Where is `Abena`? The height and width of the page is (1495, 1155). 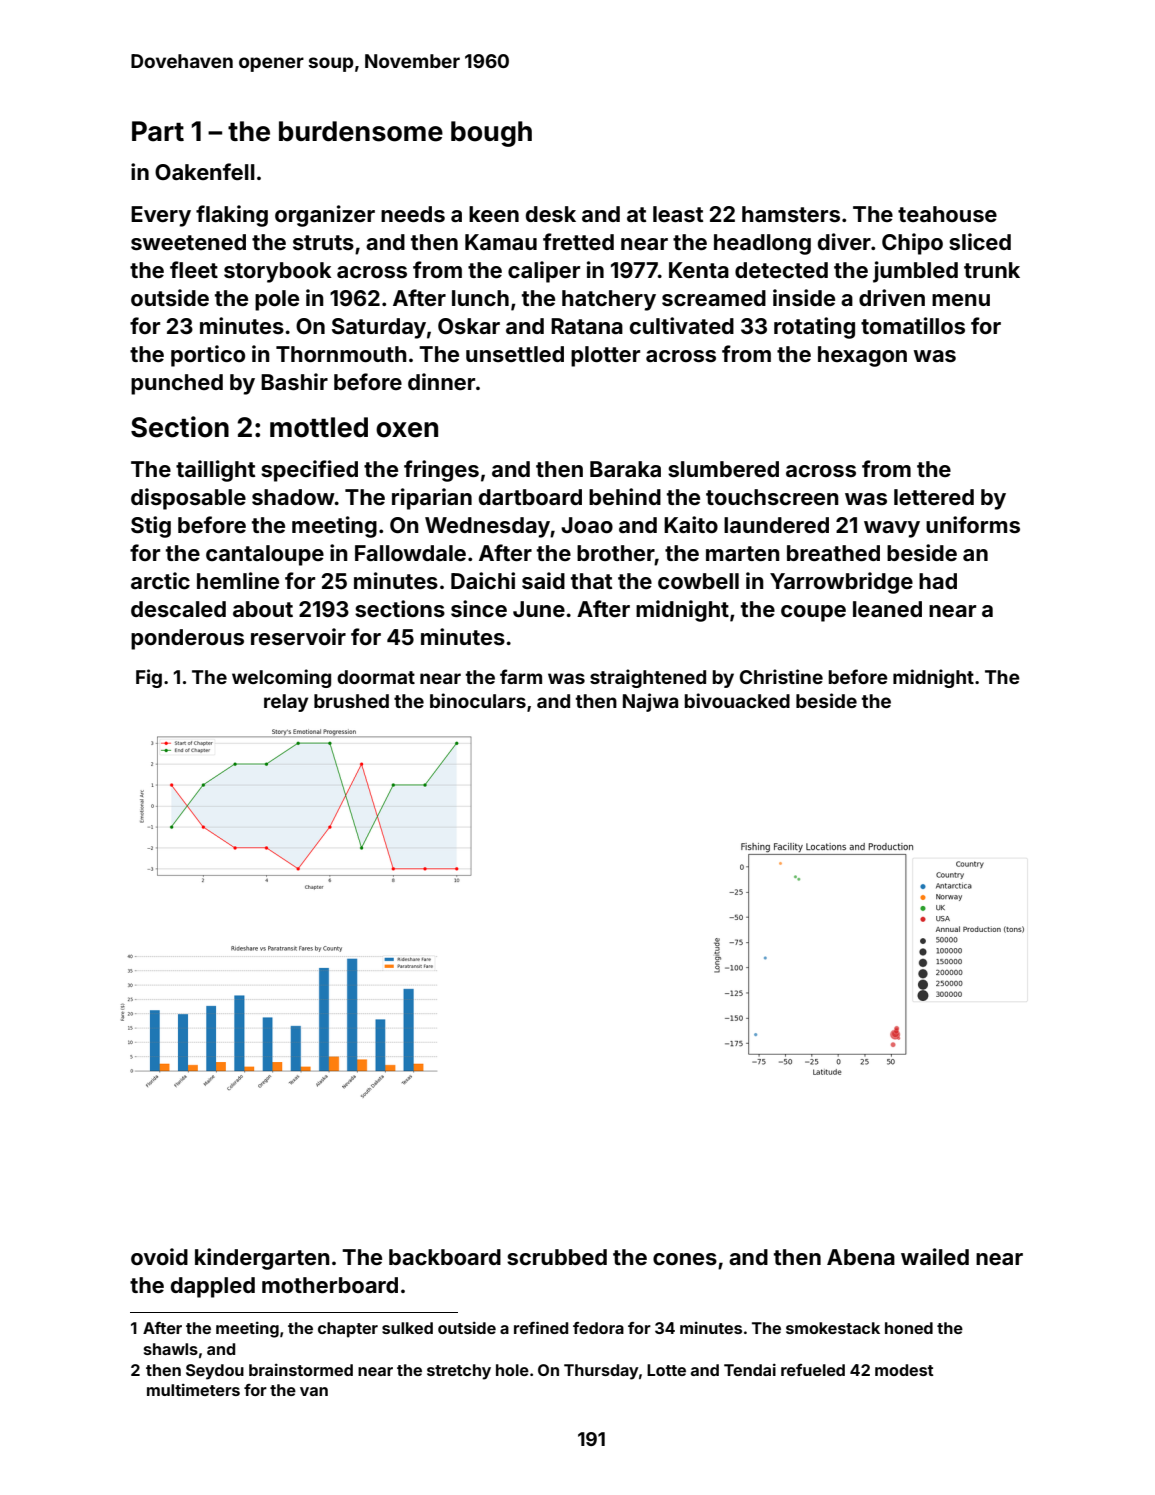 Abena is located at coordinates (861, 1257).
